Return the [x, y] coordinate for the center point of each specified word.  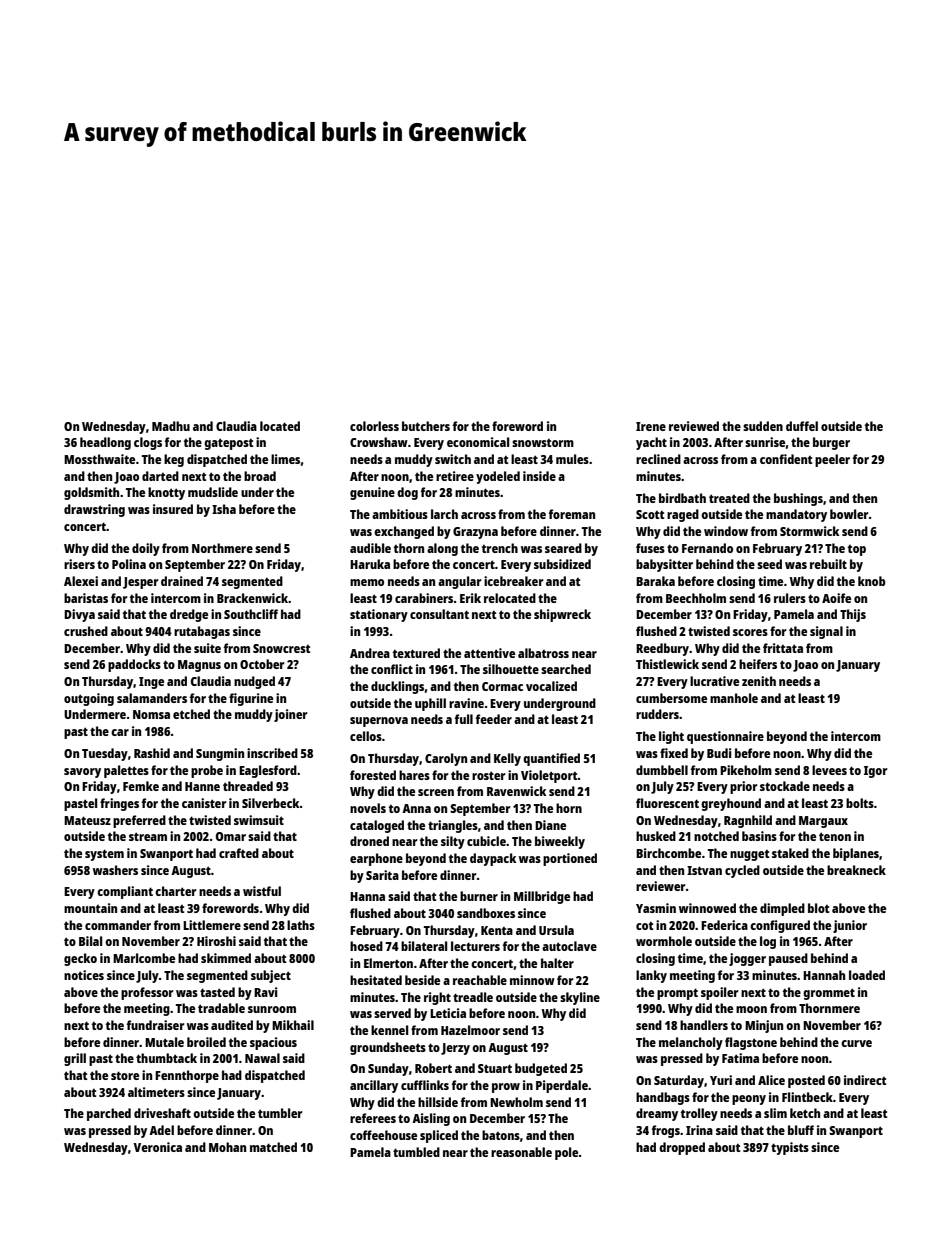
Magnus [199, 666]
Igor [876, 772]
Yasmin [656, 908]
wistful [262, 891]
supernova [379, 722]
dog [407, 493]
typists [790, 1148]
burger [831, 443]
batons [501, 1135]
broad [260, 476]
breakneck [856, 870]
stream [148, 836]
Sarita [382, 875]
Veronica [157, 1147]
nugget [749, 855]
